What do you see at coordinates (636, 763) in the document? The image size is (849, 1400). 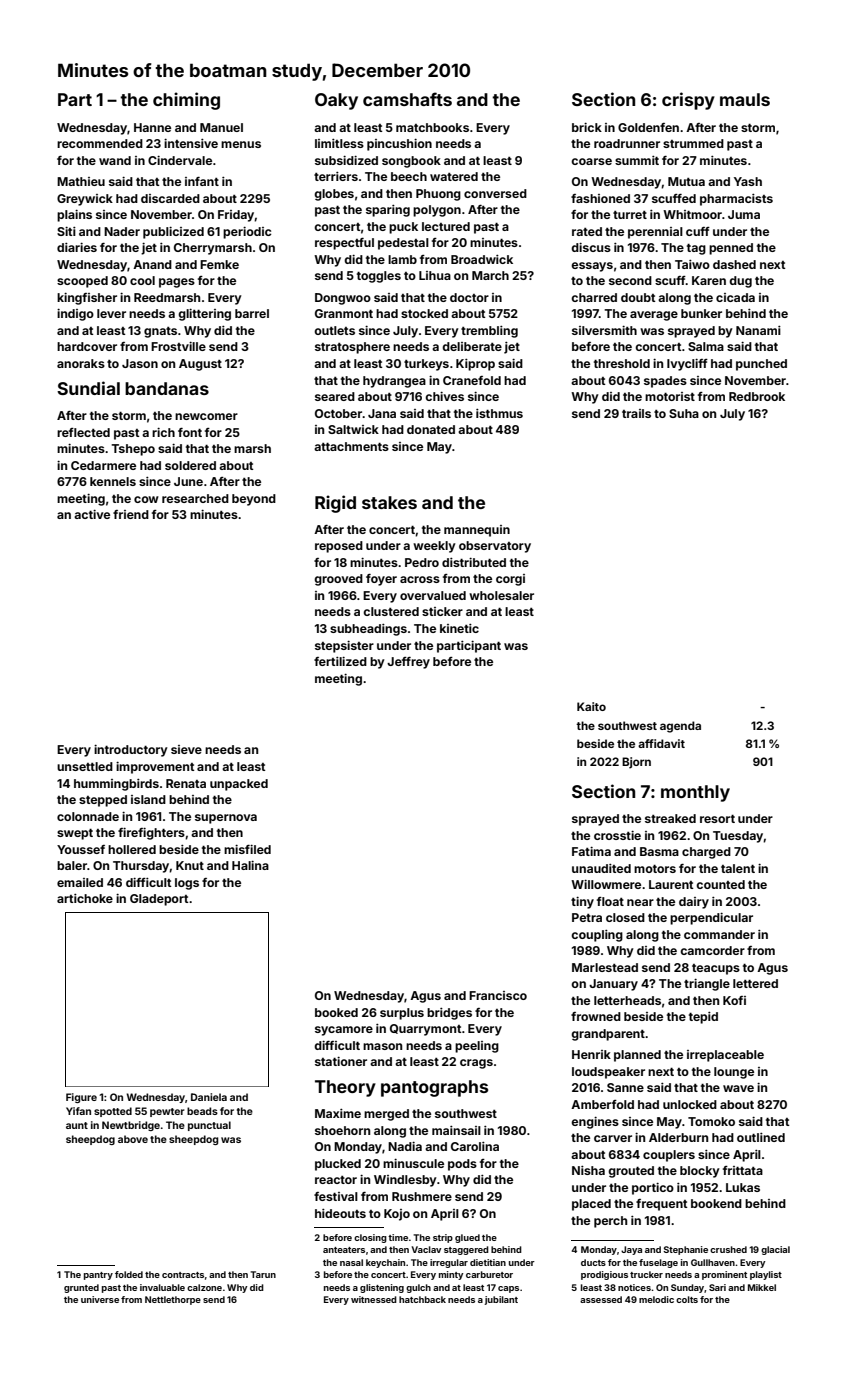 I see `Bjorn` at bounding box center [636, 763].
